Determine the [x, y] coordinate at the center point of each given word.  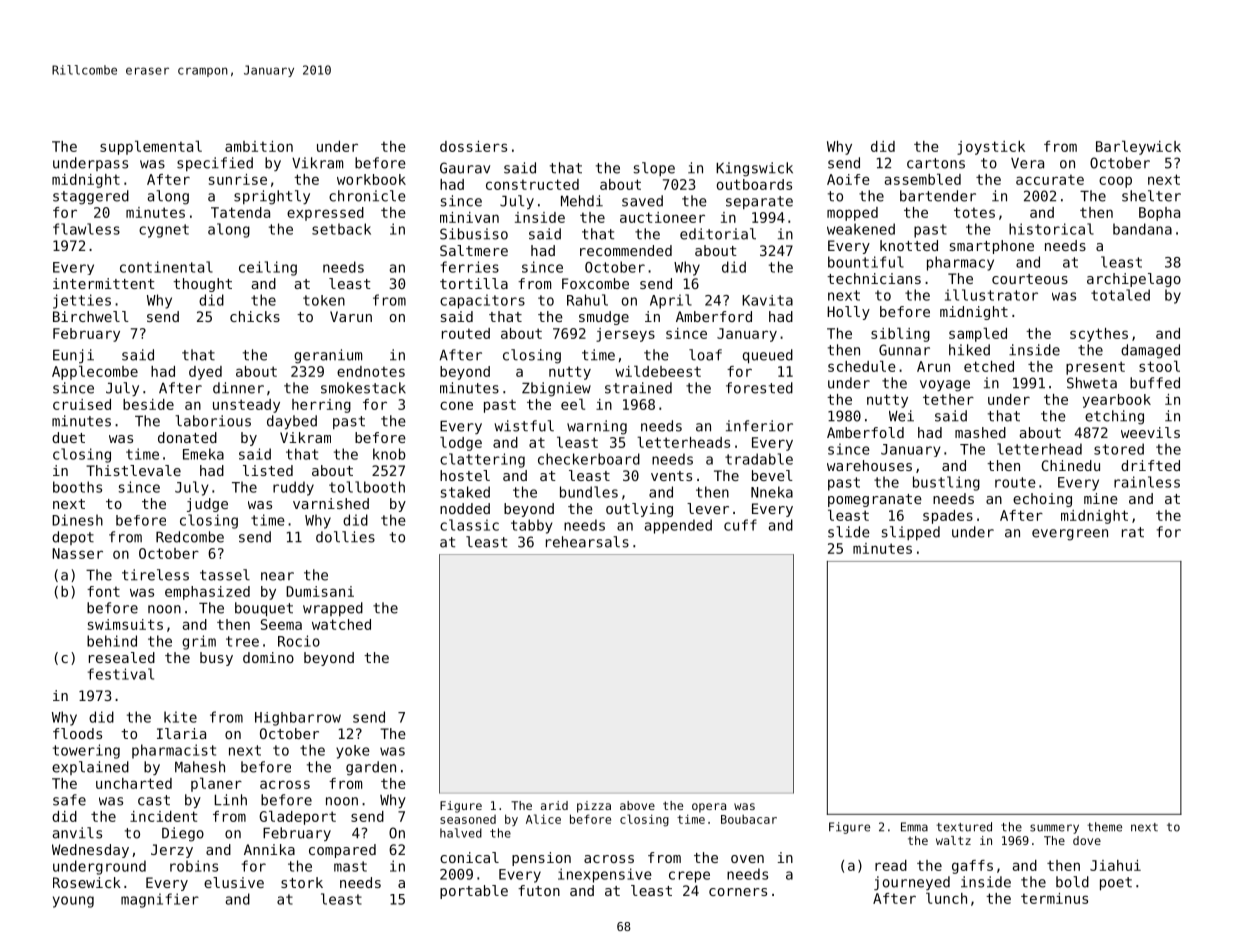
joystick [991, 148]
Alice [543, 819]
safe [69, 800]
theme [1104, 827]
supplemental [151, 147]
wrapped [333, 609]
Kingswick [754, 169]
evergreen [1070, 535]
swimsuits [125, 624]
